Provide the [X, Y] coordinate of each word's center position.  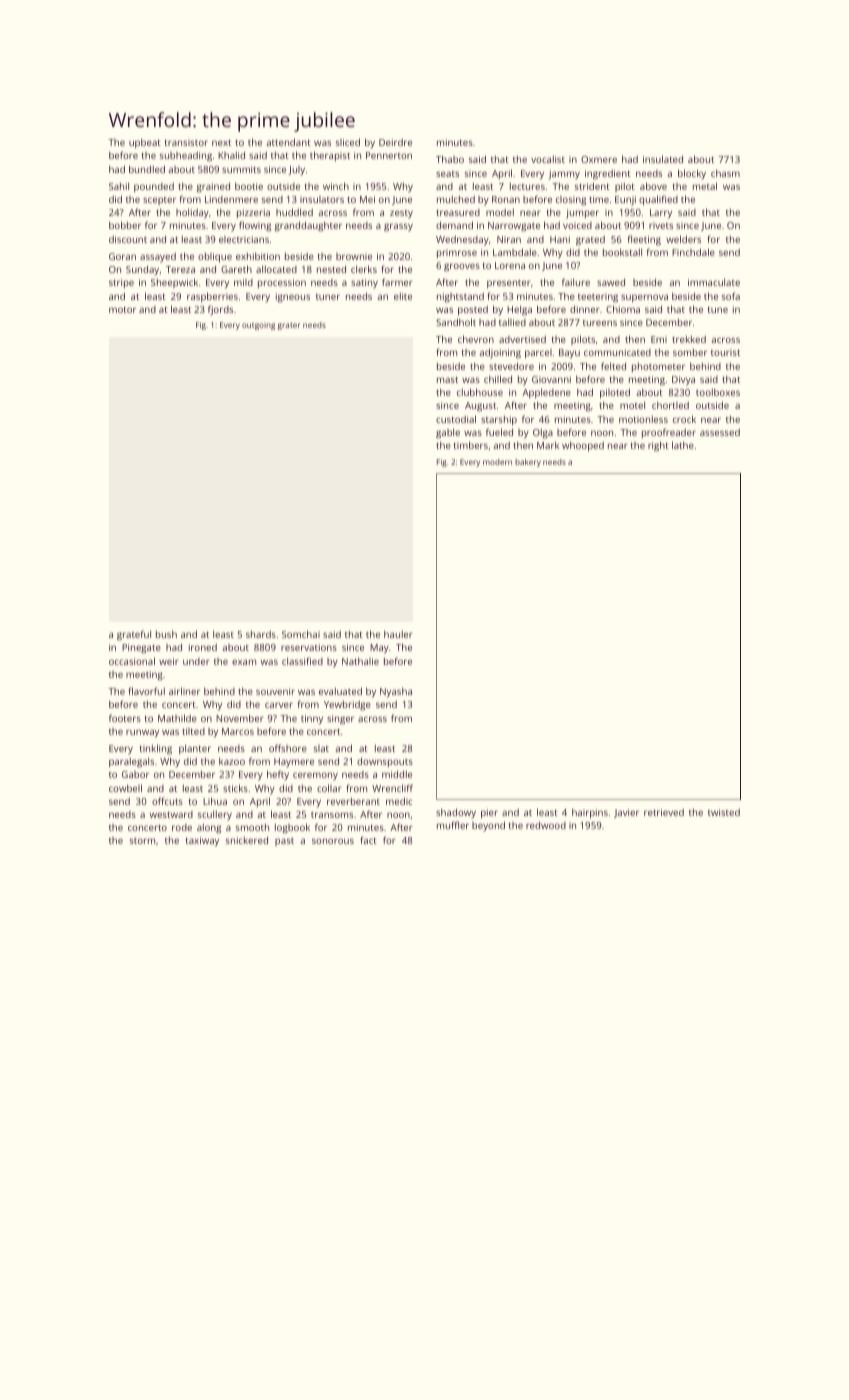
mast [447, 380]
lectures [527, 186]
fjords [220, 310]
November [239, 718]
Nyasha [396, 692]
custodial [456, 419]
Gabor [135, 774]
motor [122, 310]
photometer [658, 367]
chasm [725, 173]
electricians [244, 239]
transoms [332, 815]
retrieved [664, 812]
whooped [583, 446]
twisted [724, 812]
